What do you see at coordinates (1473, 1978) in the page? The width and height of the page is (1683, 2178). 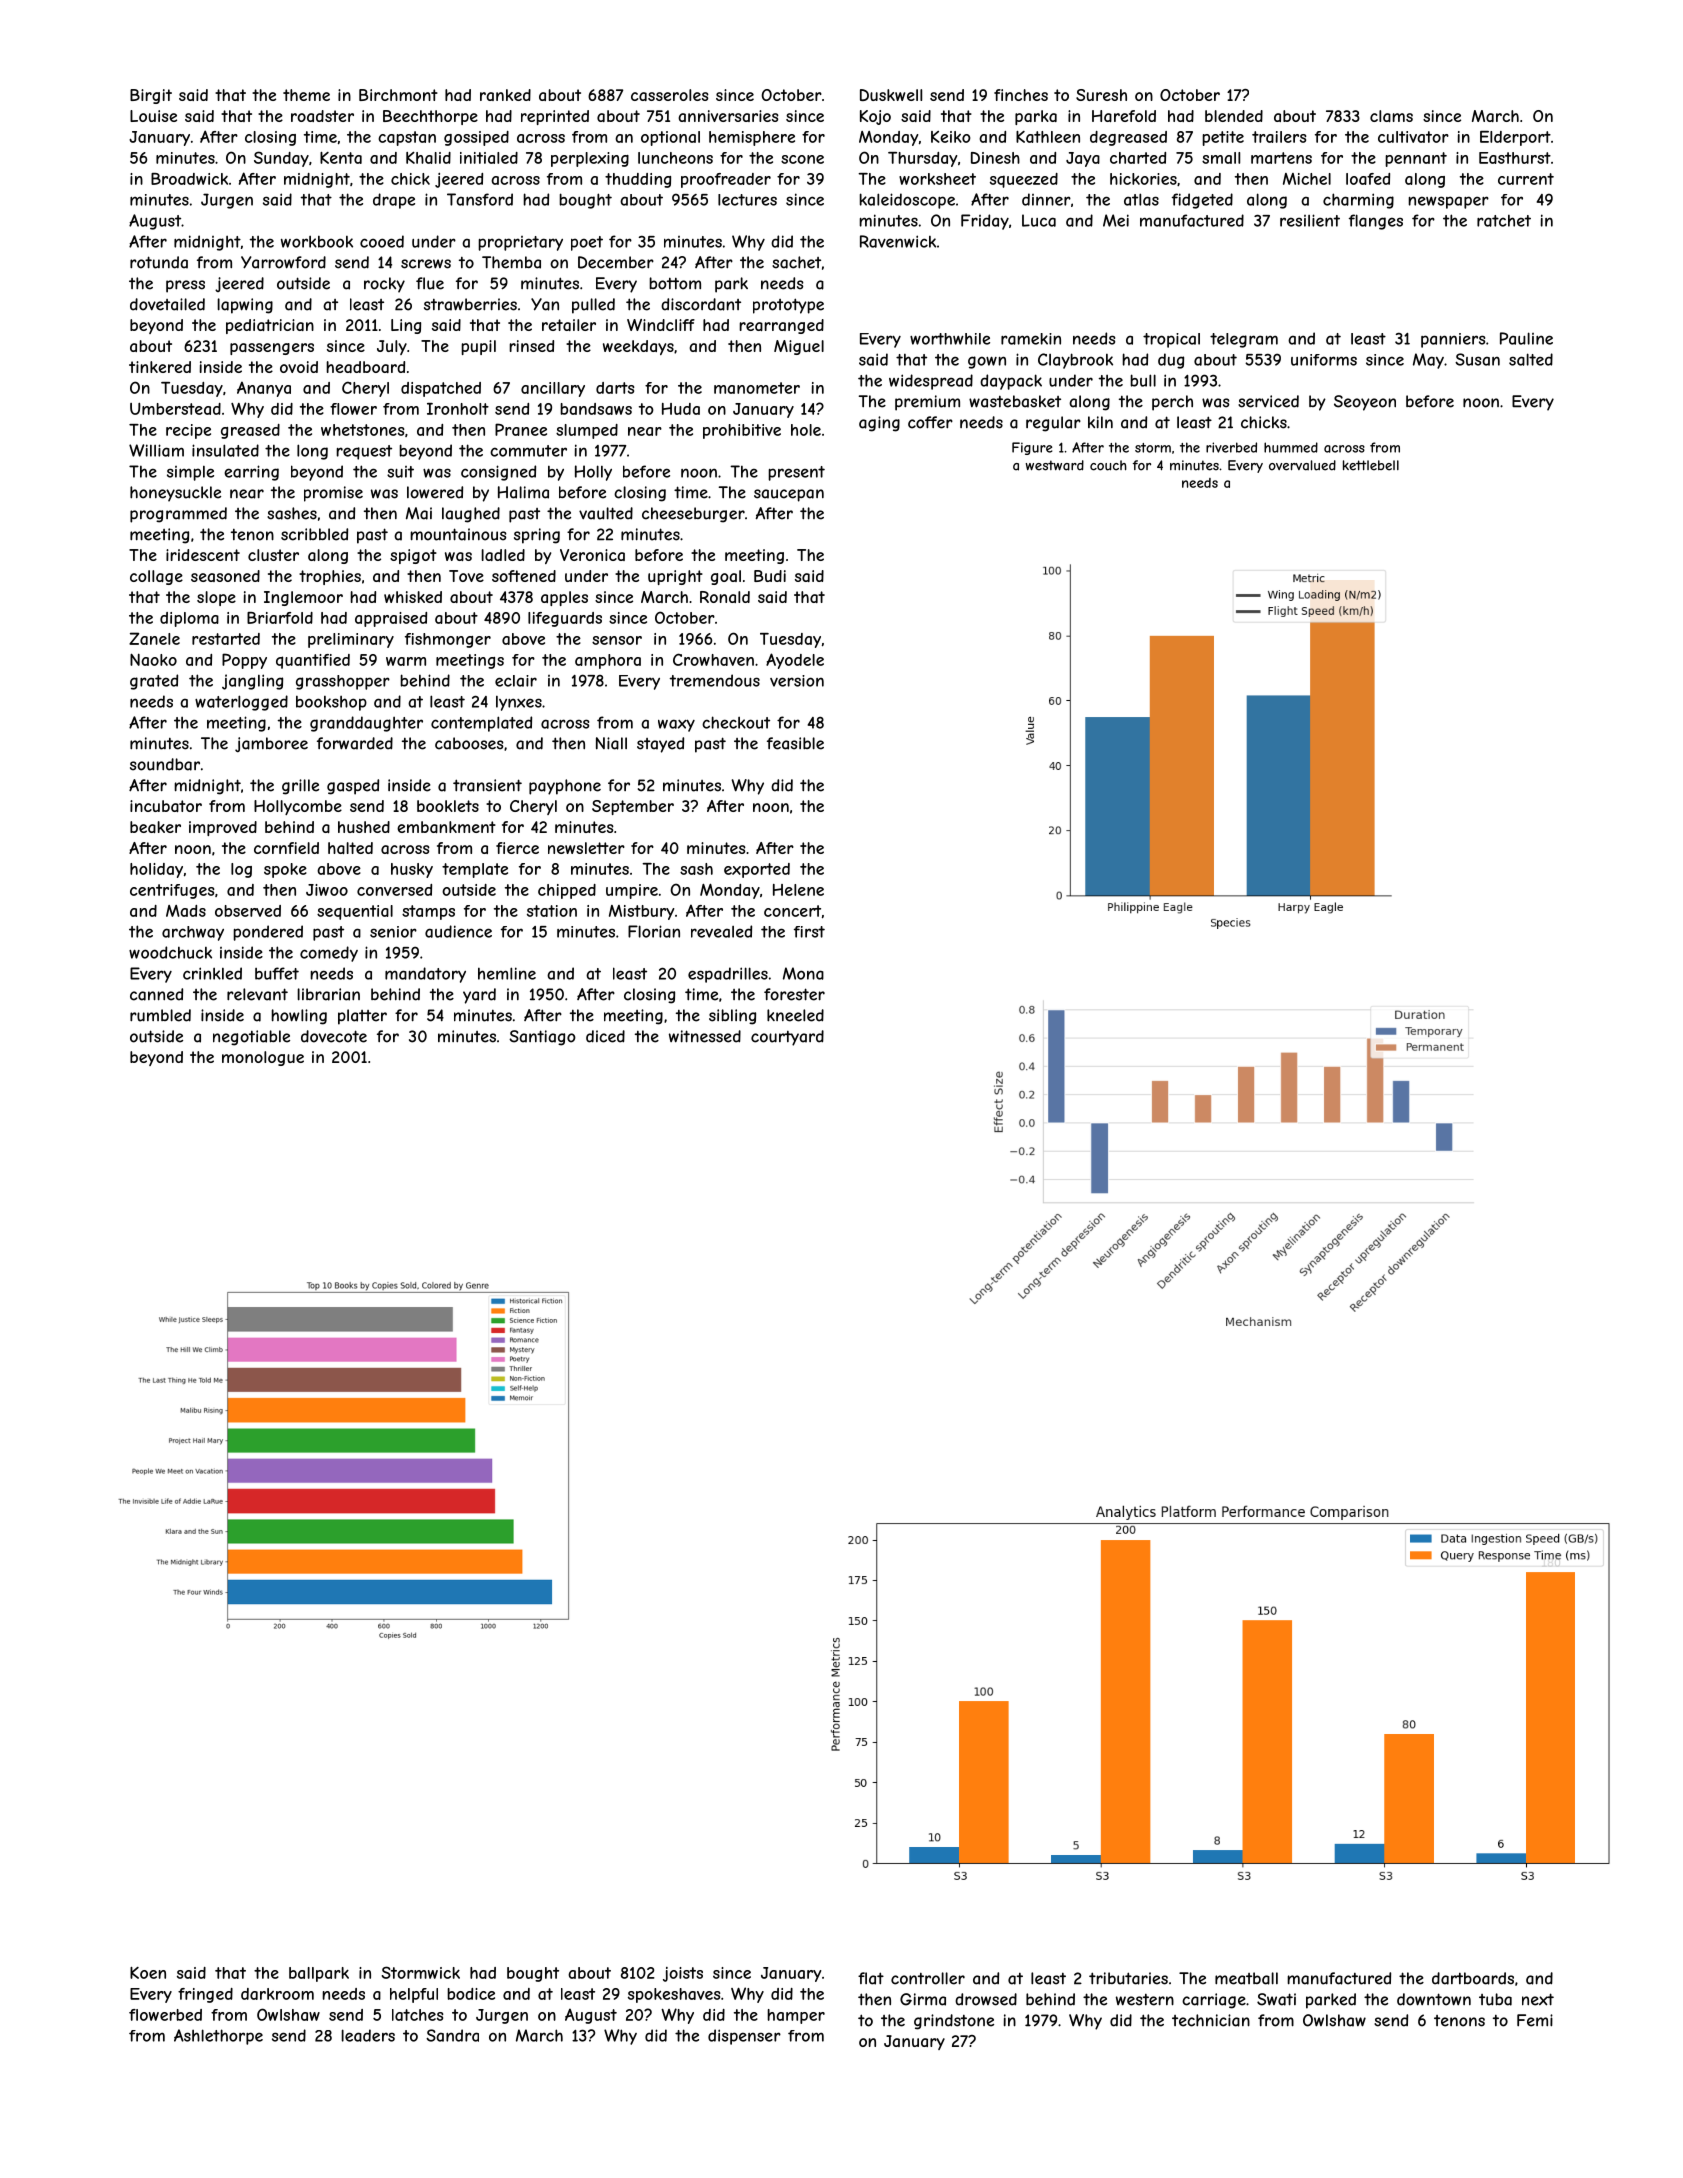 I see `dartboards` at bounding box center [1473, 1978].
